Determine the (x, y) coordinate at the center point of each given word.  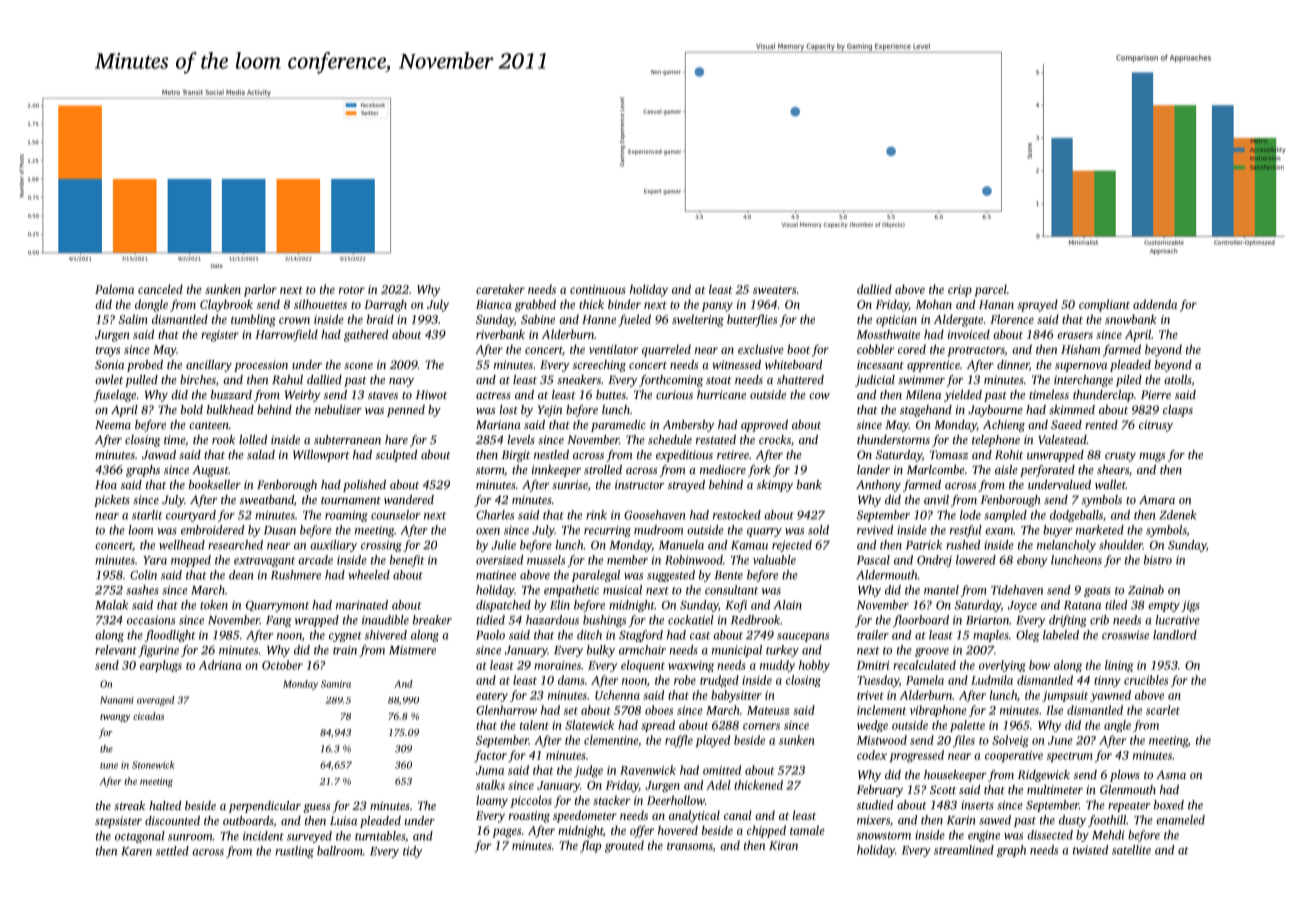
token (214, 605)
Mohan (934, 304)
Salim (133, 319)
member (627, 560)
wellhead (182, 545)
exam (999, 531)
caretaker (500, 289)
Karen (136, 851)
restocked (737, 515)
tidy (413, 852)
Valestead (1063, 439)
